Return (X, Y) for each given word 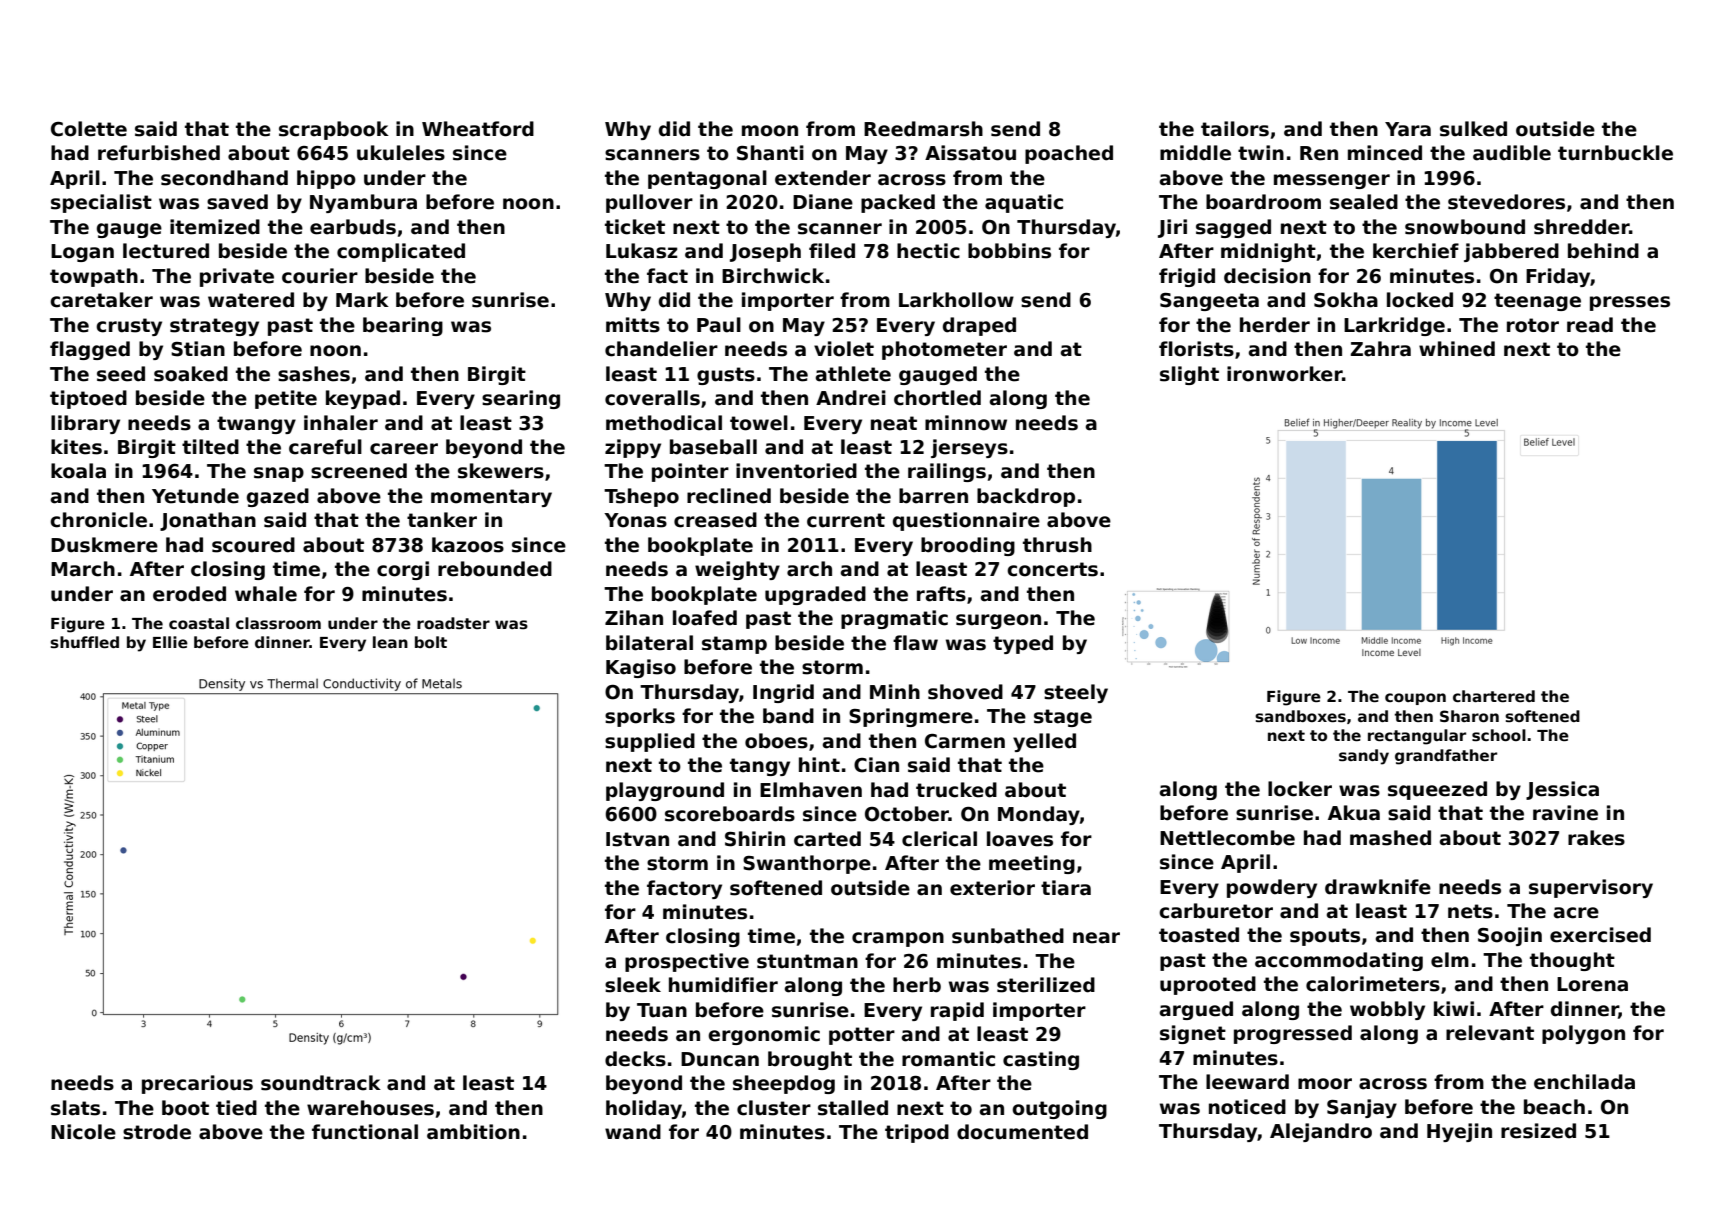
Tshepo (641, 497)
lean (390, 642)
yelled (1044, 742)
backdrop (1026, 497)
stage (1063, 718)
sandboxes (1300, 716)
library (85, 424)
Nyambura (363, 203)
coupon (1415, 699)
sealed (1364, 202)
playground (665, 791)
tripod (917, 1133)
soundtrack (321, 1083)
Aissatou (970, 153)
